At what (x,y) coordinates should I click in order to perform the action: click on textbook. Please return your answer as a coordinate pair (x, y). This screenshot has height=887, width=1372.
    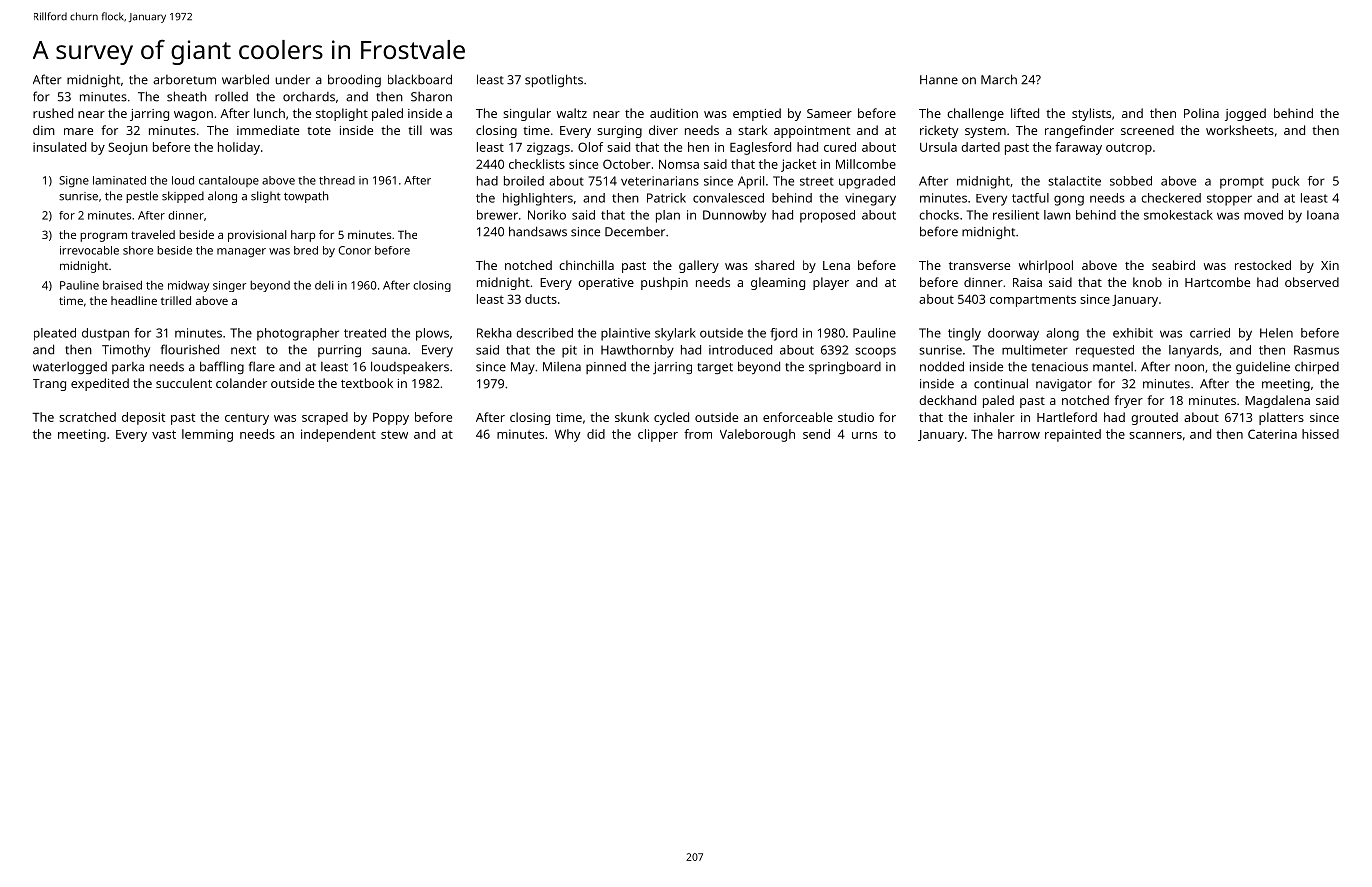
    Looking at the image, I should click on (367, 383).
